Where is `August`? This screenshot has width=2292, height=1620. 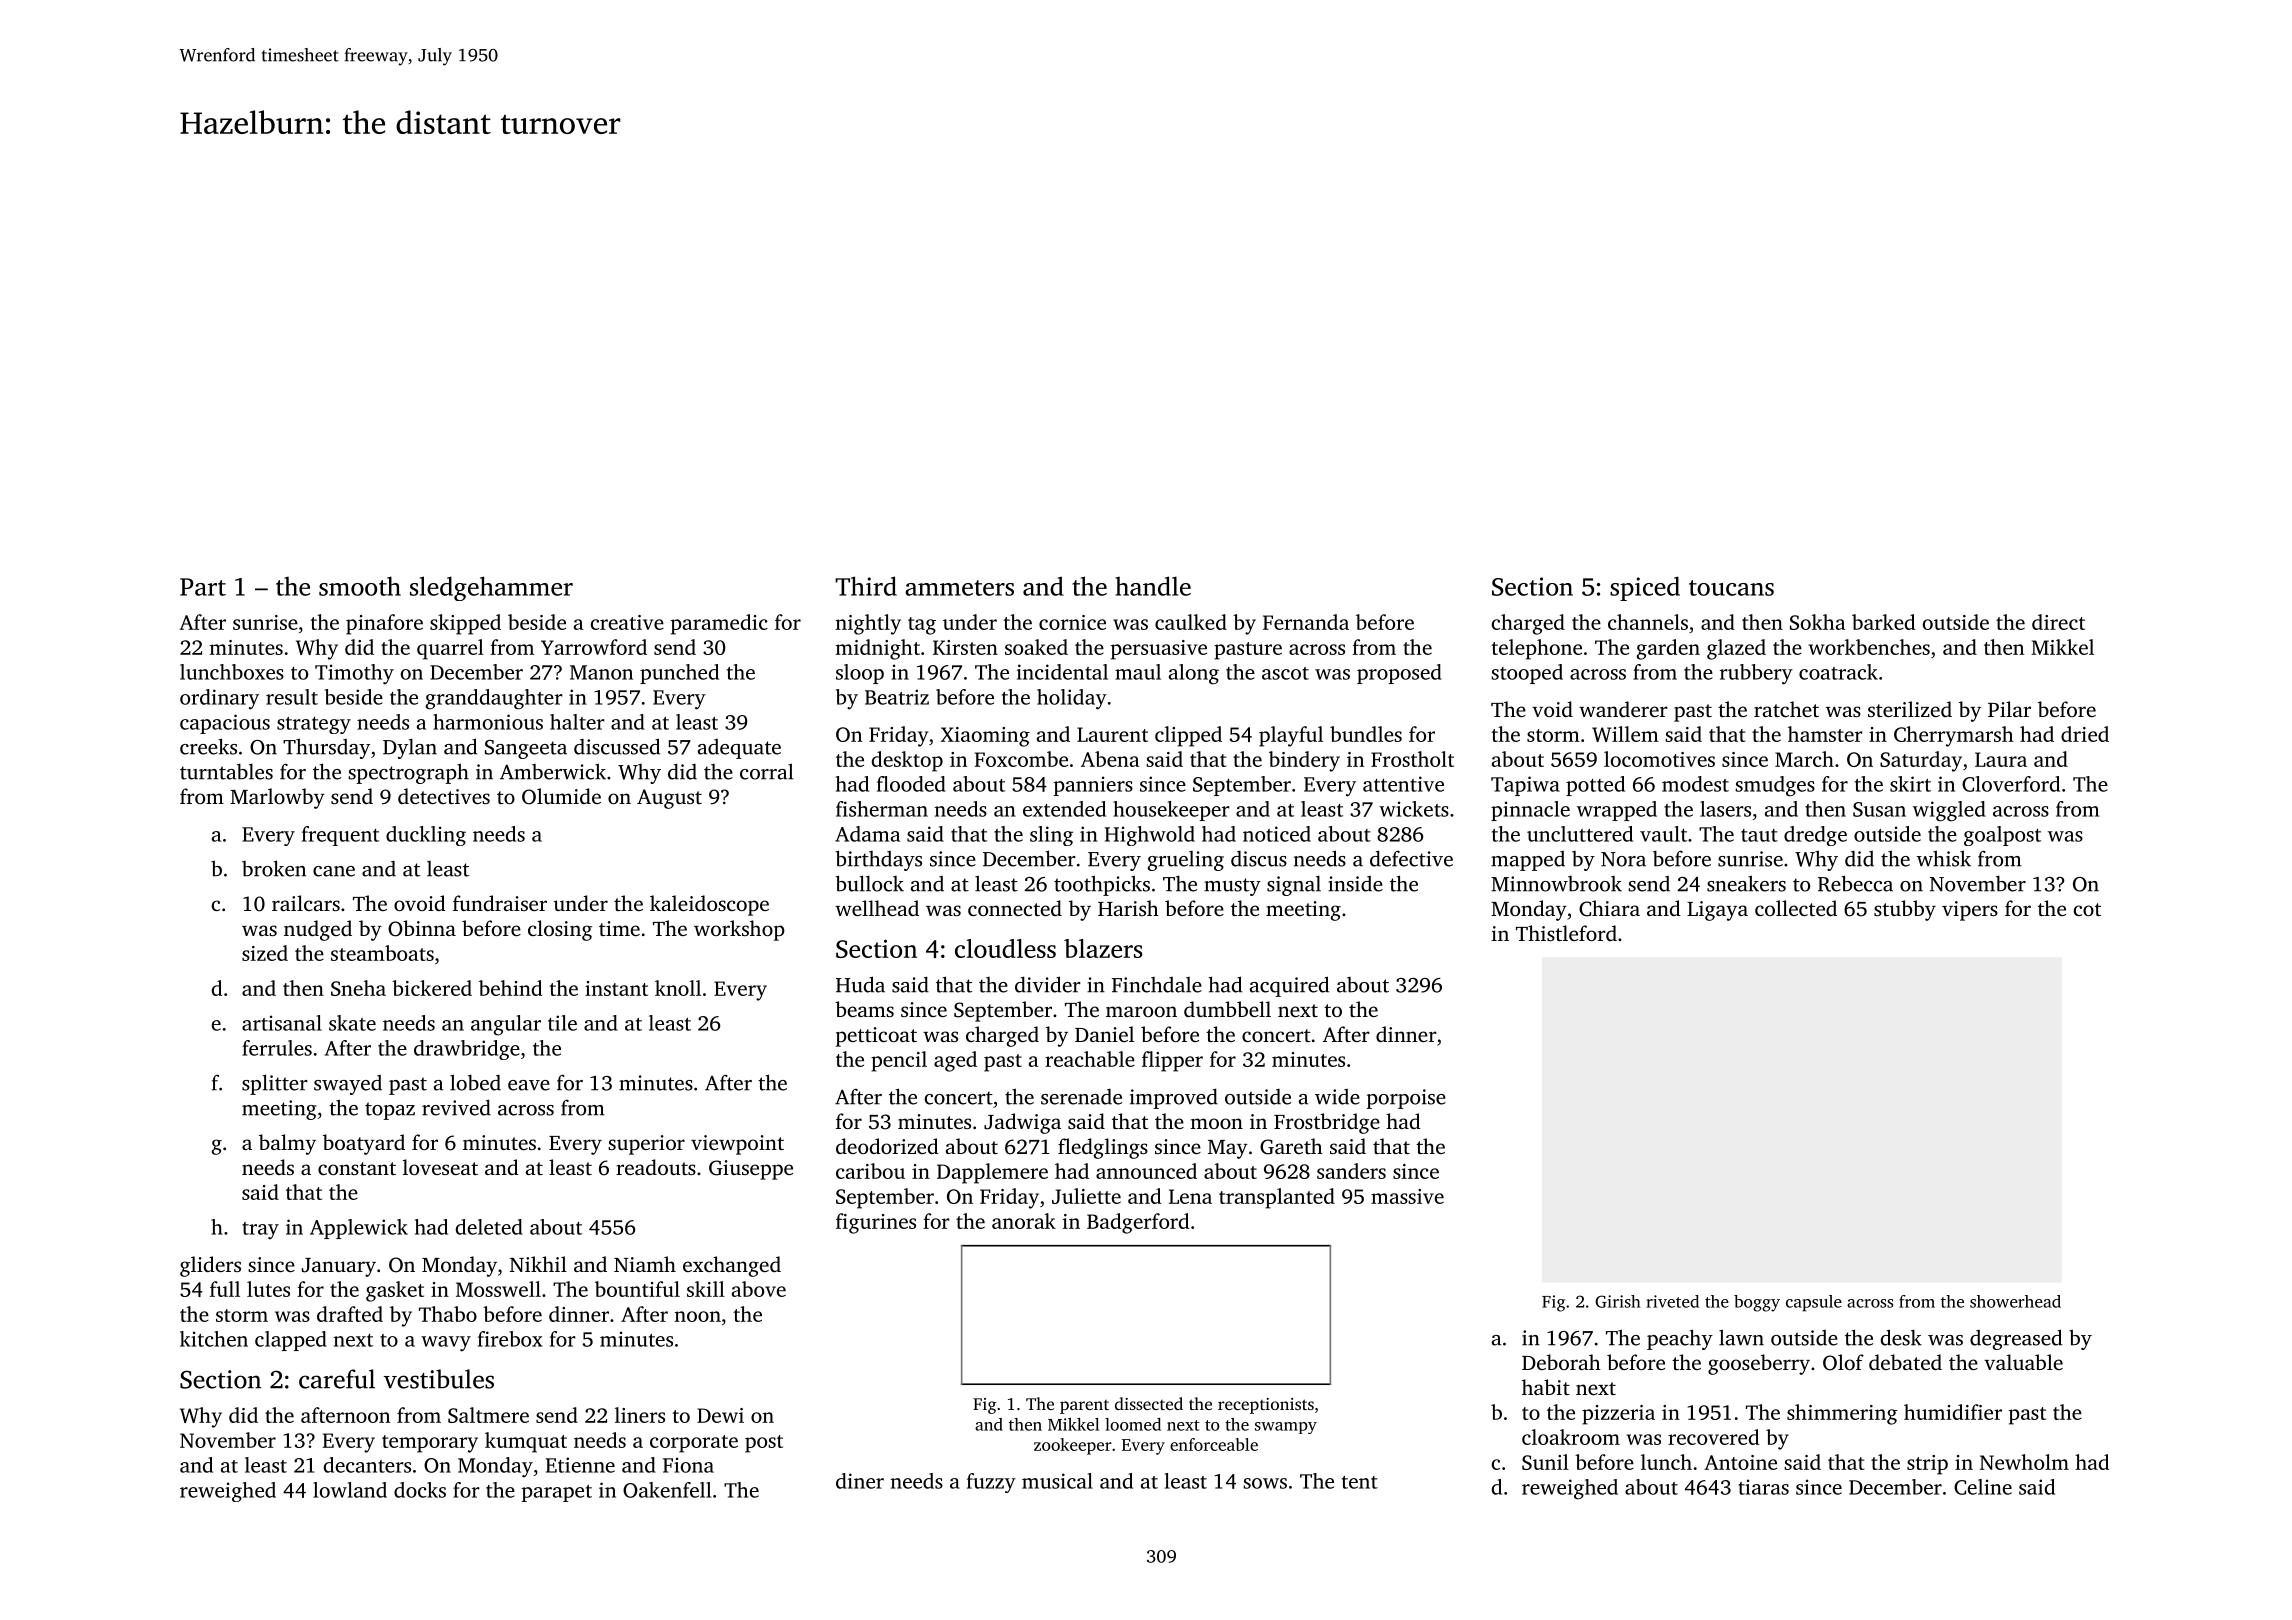
August is located at coordinates (669, 799).
